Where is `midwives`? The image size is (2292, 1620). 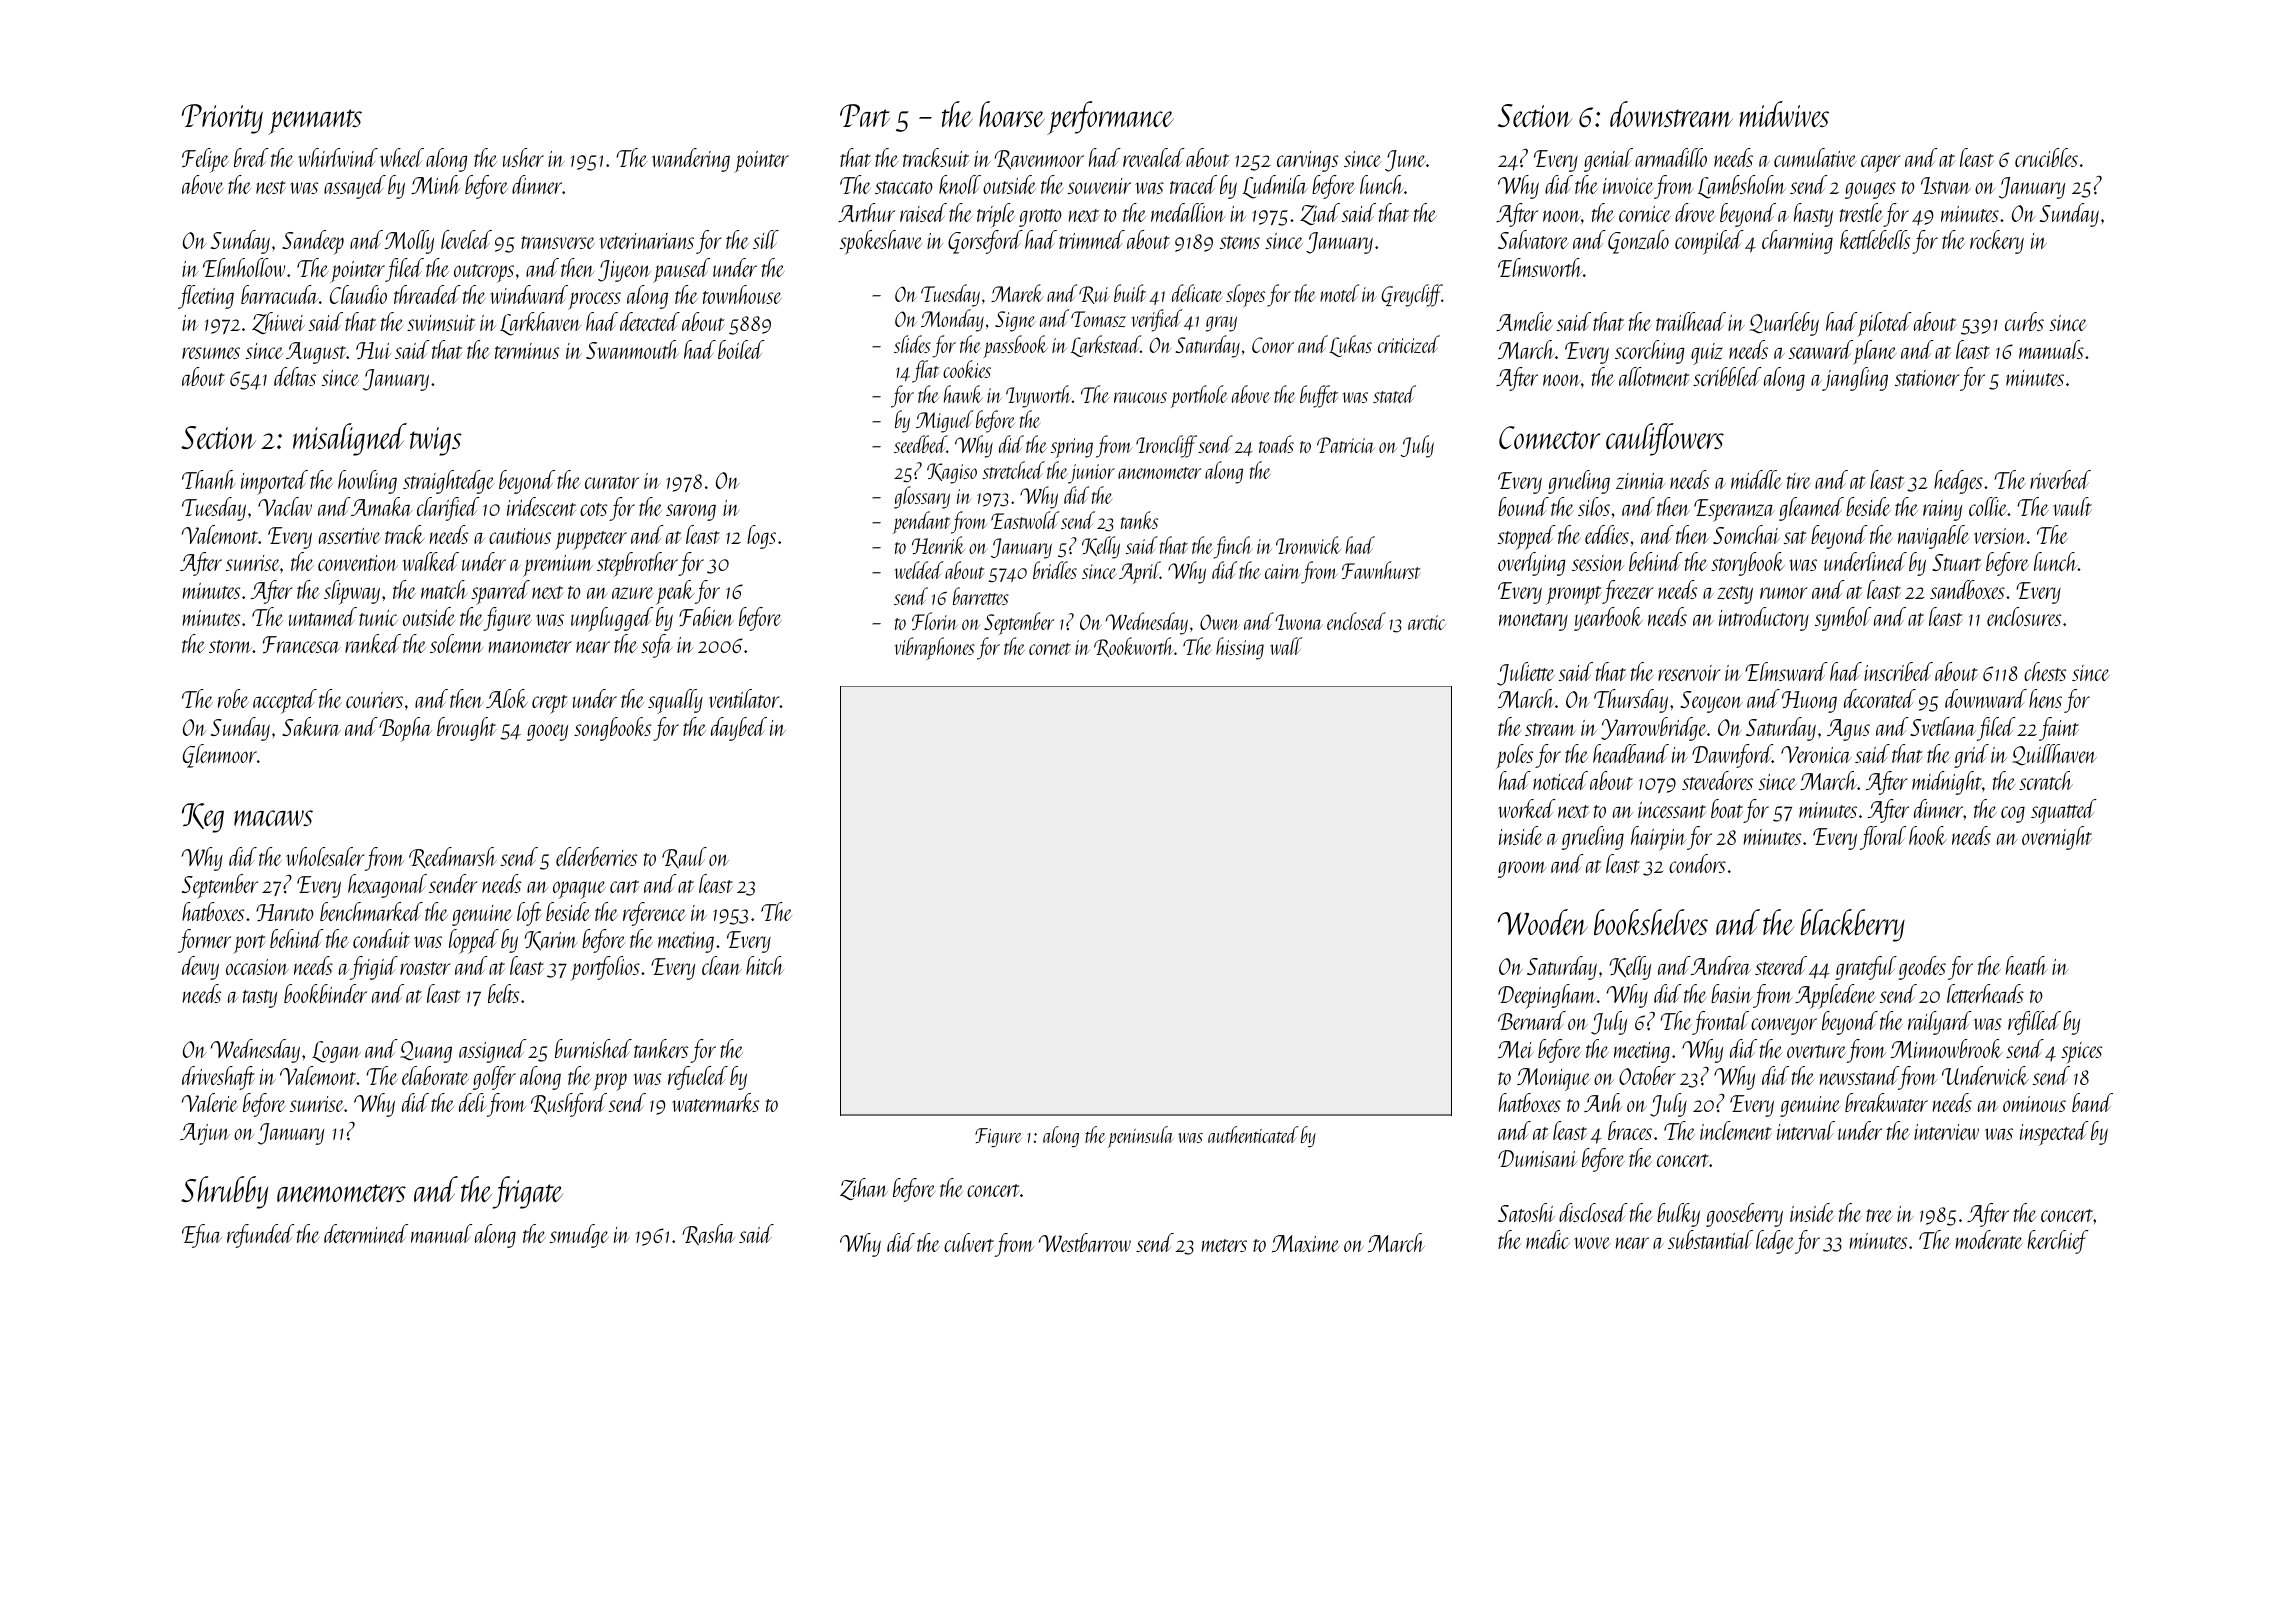 midwives is located at coordinates (1784, 114).
